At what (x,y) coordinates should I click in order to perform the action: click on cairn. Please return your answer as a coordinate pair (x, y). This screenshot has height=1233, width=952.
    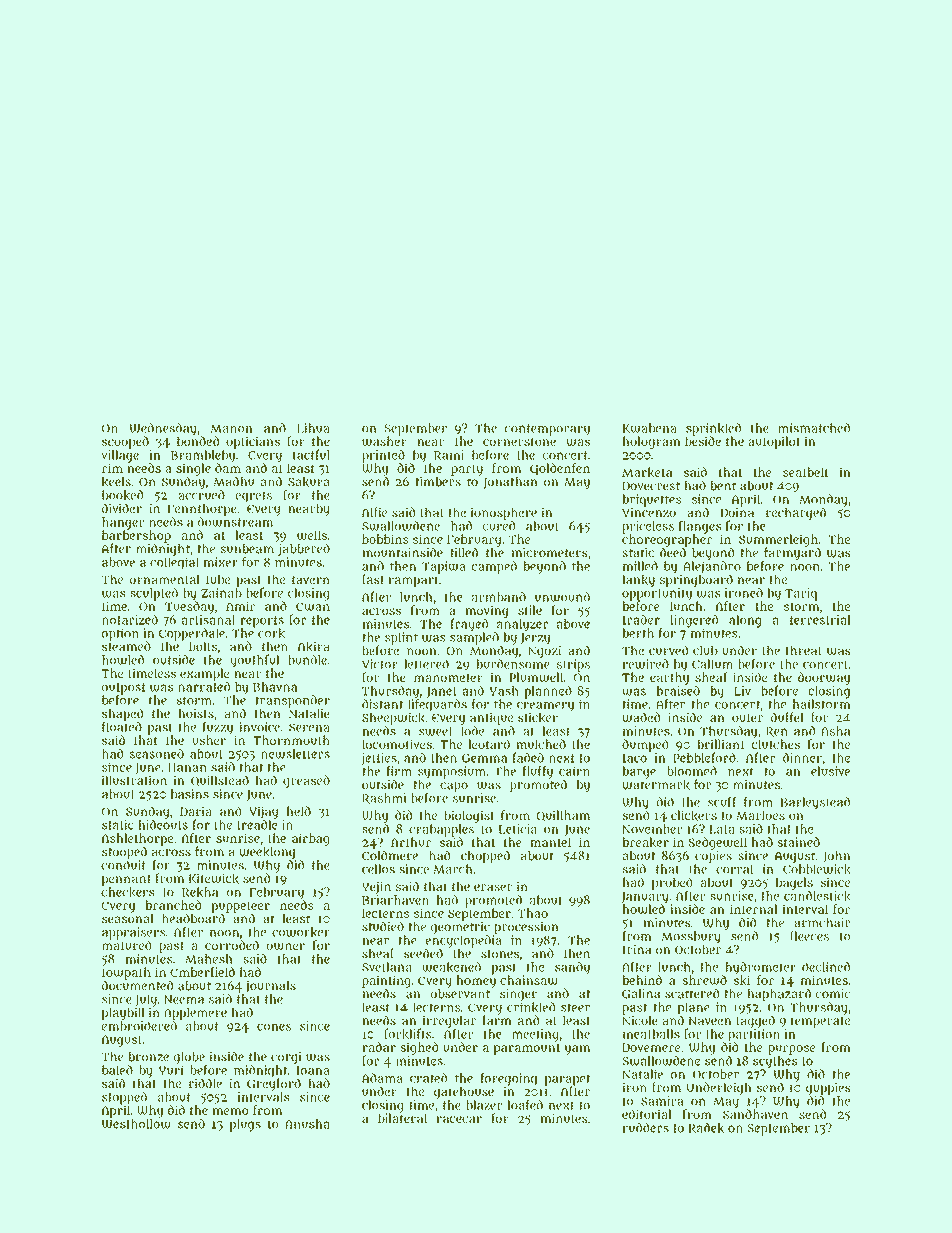
    Looking at the image, I should click on (574, 771).
